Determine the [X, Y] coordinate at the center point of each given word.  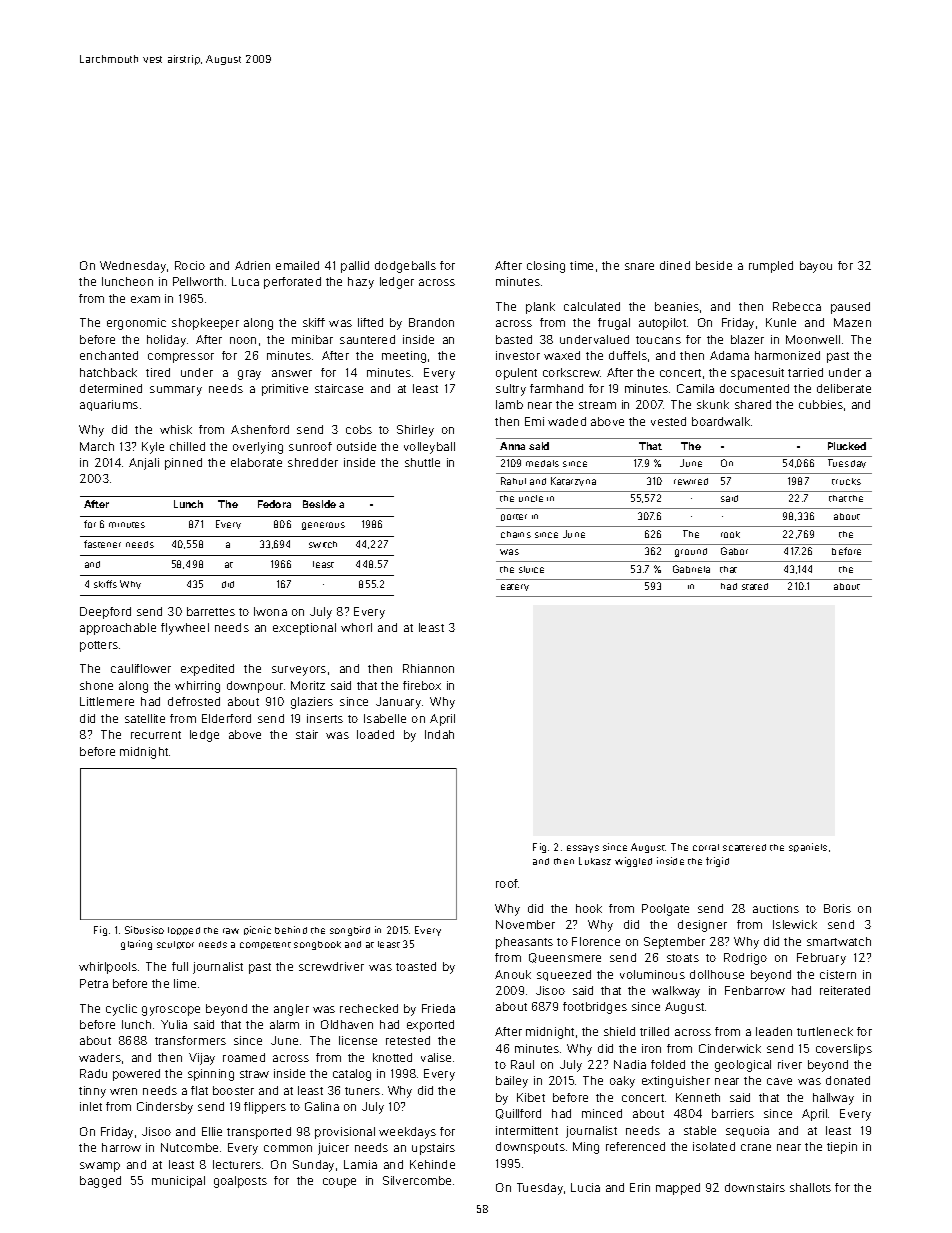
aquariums [109, 405]
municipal [178, 1182]
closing [546, 267]
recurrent [156, 735]
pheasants [524, 943]
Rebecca [797, 306]
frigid [717, 862]
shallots [810, 1187]
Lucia [585, 1187]
